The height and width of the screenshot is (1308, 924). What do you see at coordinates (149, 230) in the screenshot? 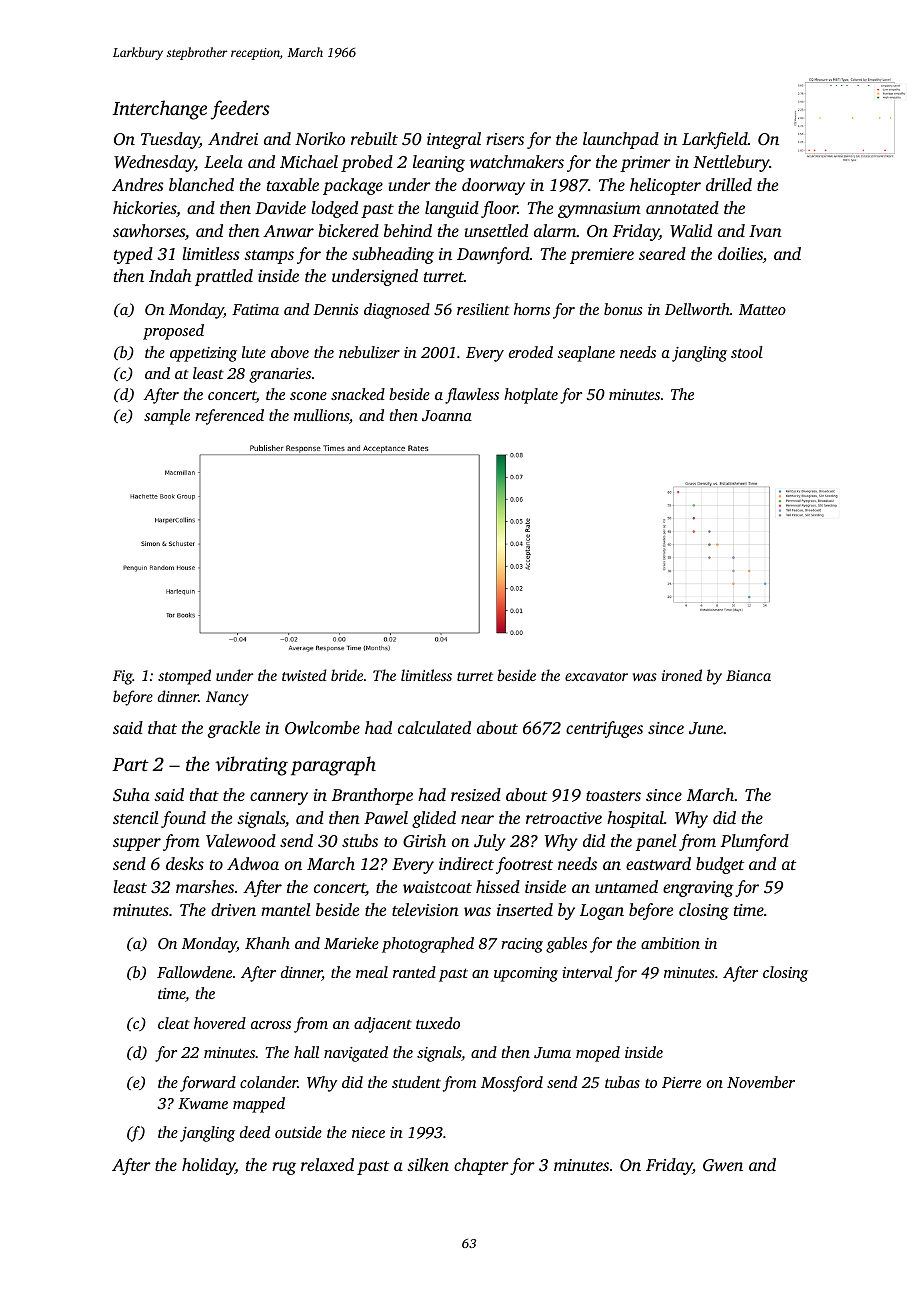
I see `sawhorses` at bounding box center [149, 230].
